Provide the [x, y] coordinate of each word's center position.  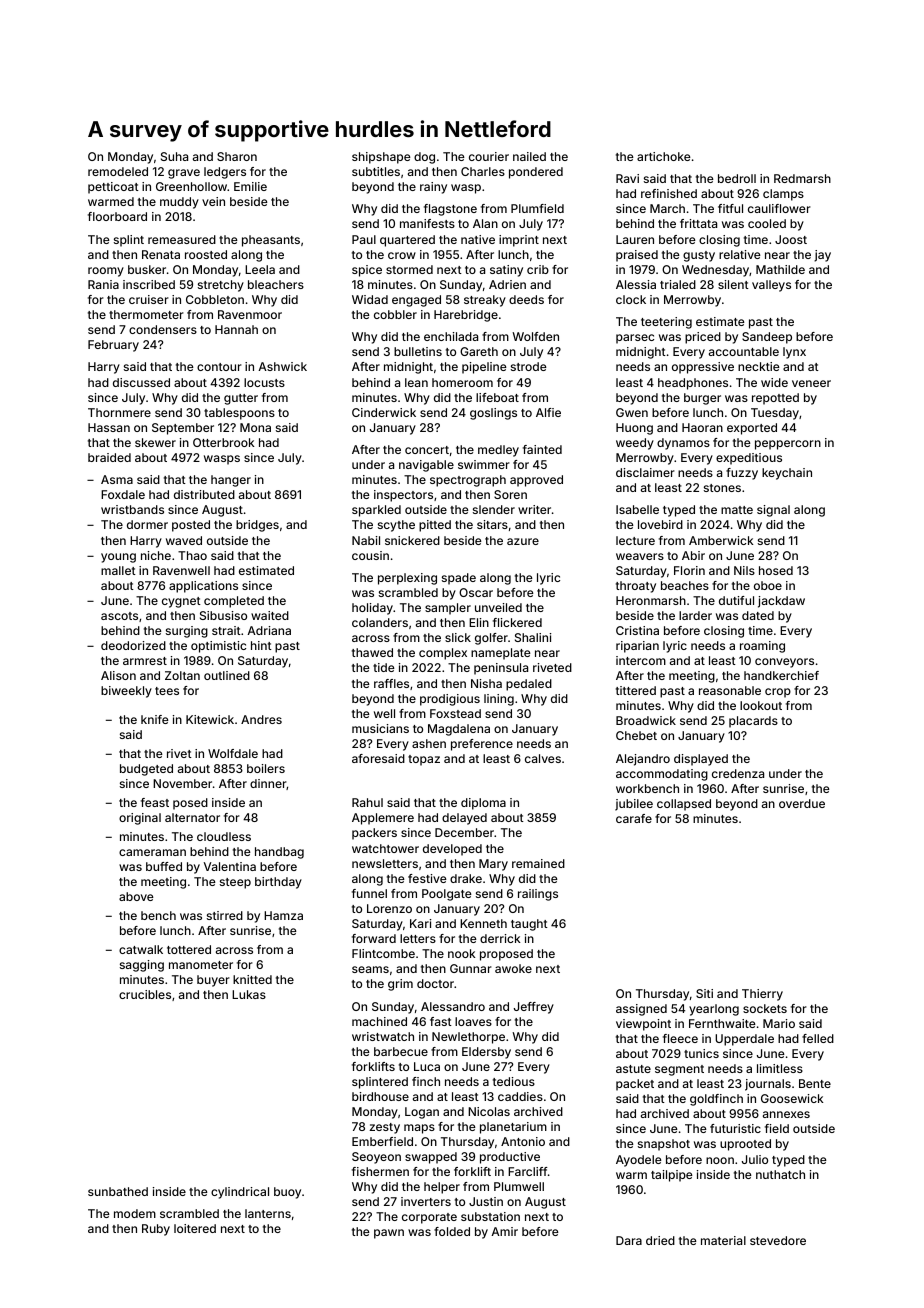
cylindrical [240, 1193]
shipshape [381, 158]
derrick [500, 938]
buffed [164, 866]
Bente [815, 1083]
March [667, 208]
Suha [174, 156]
